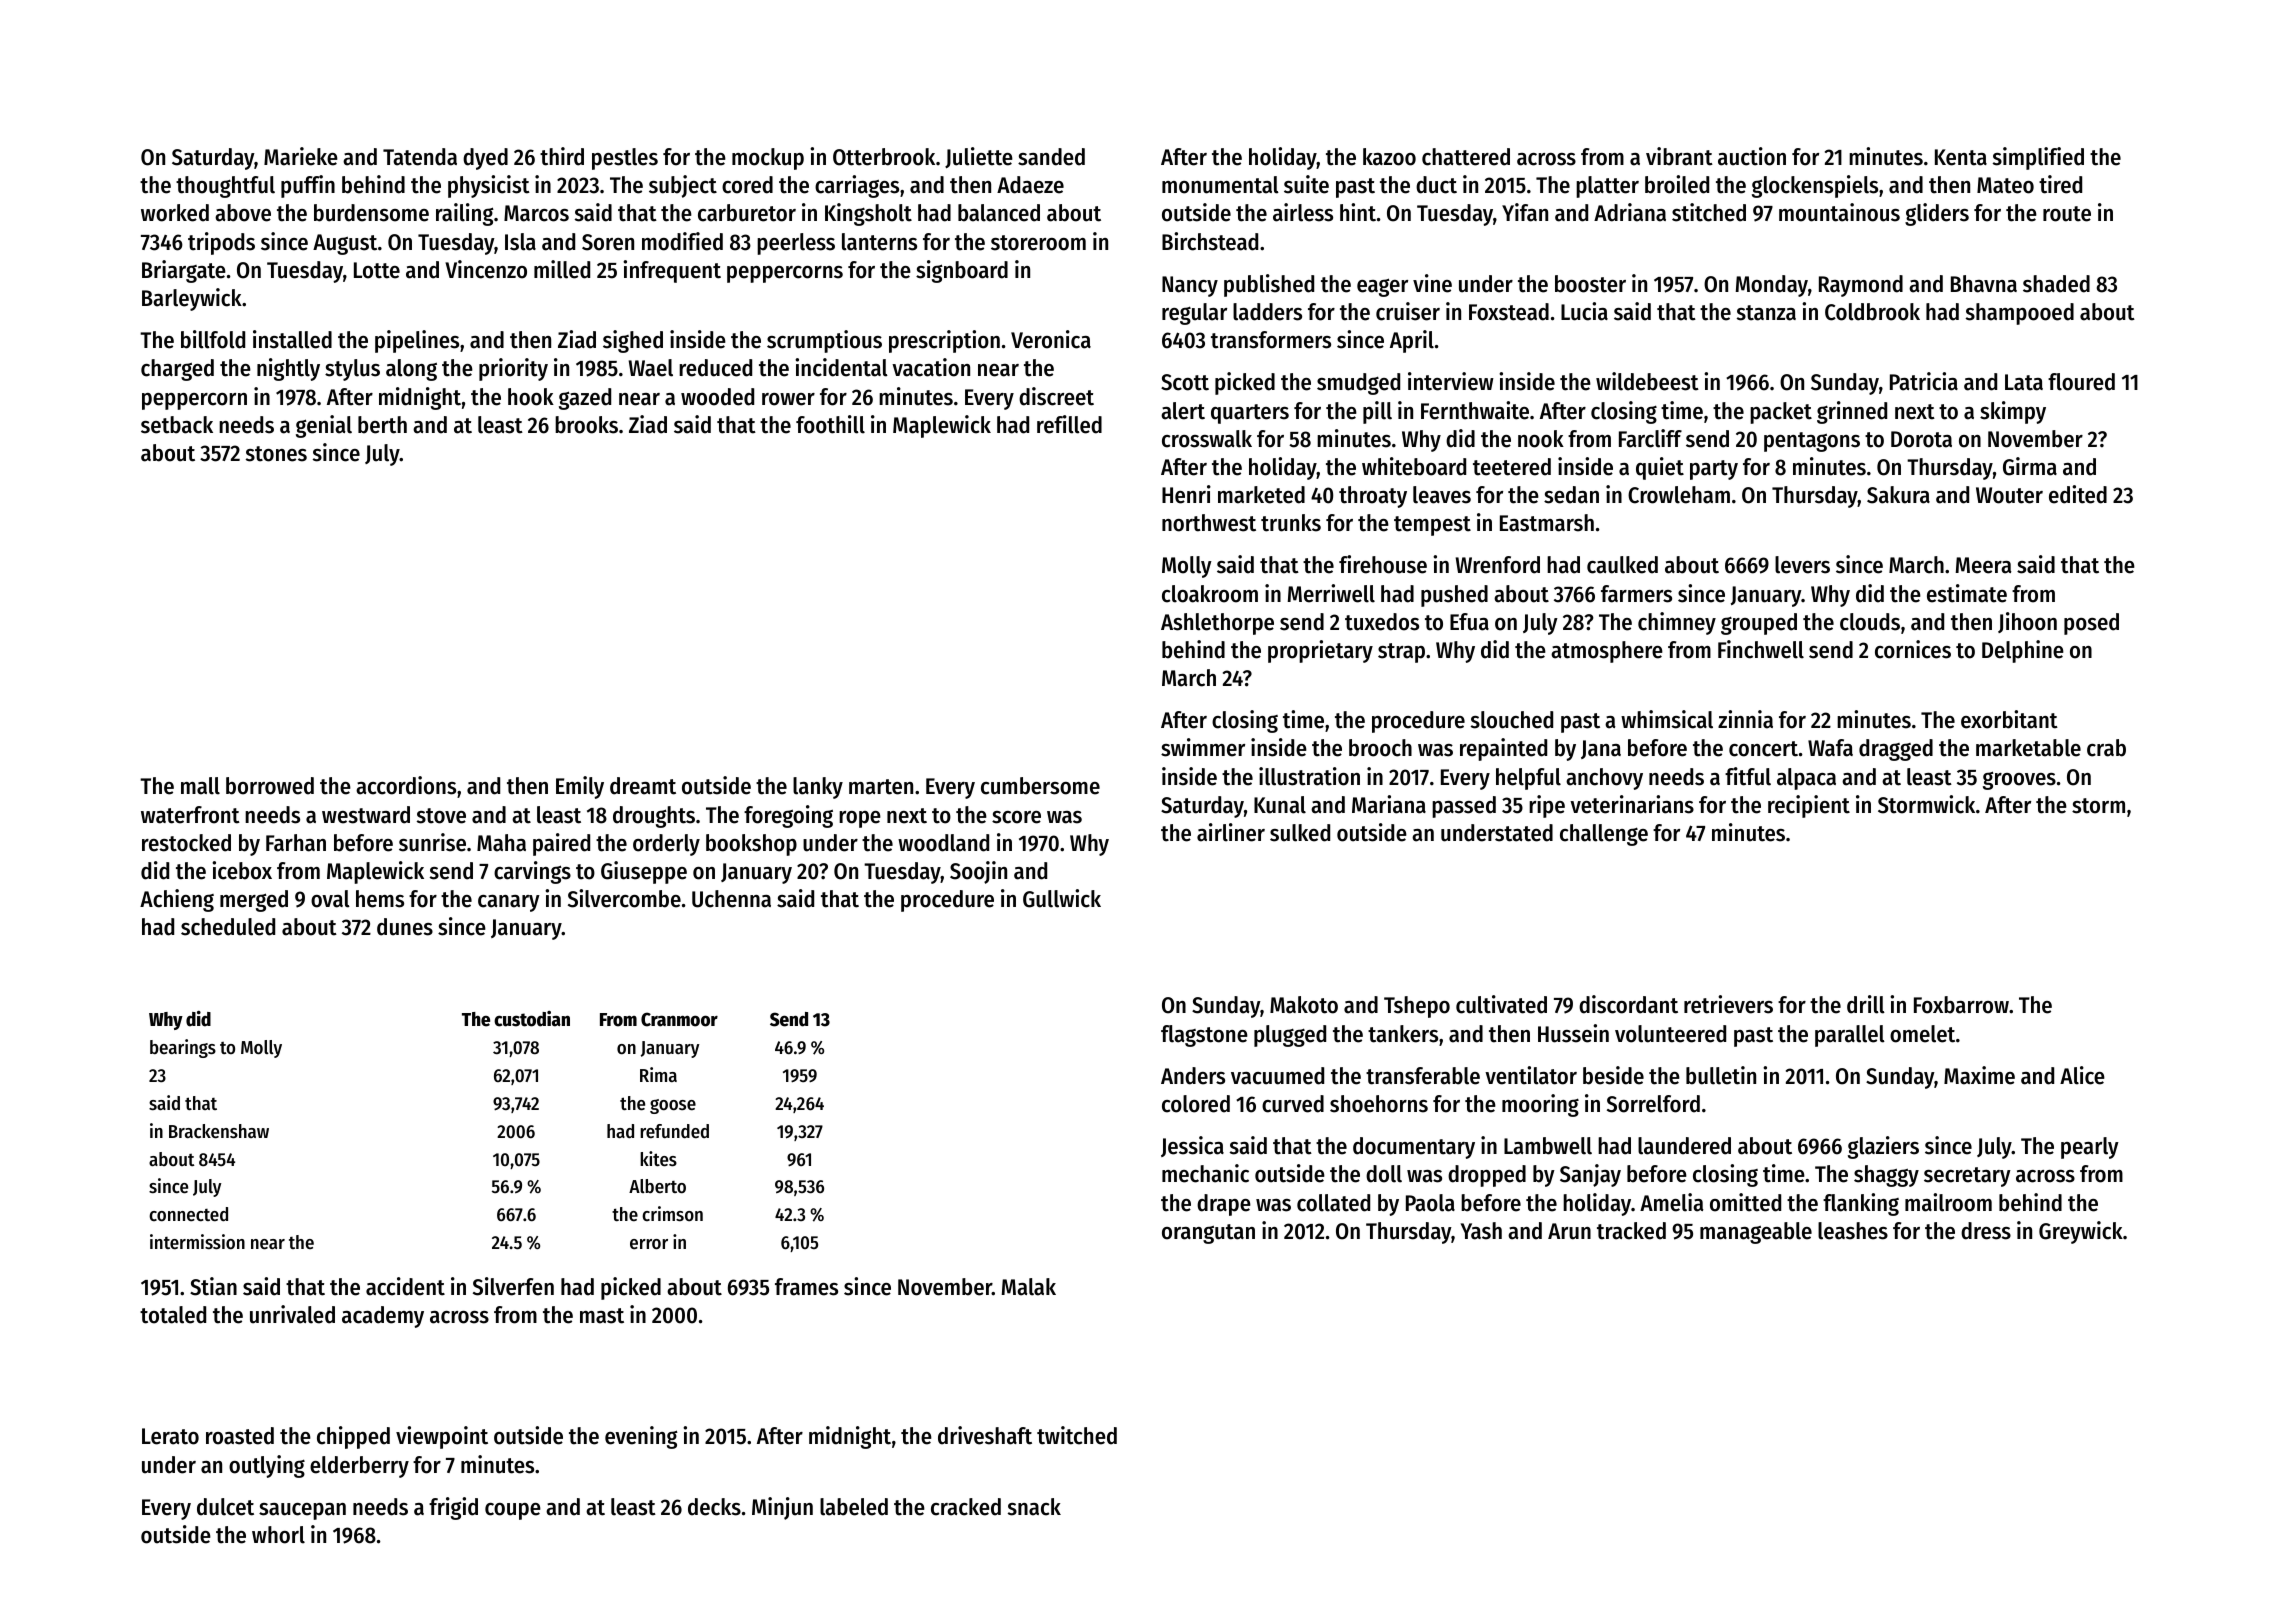 This page has height=1614, width=2282. Describe the element at coordinates (1389, 157) in the page. I see `kazoo` at that location.
